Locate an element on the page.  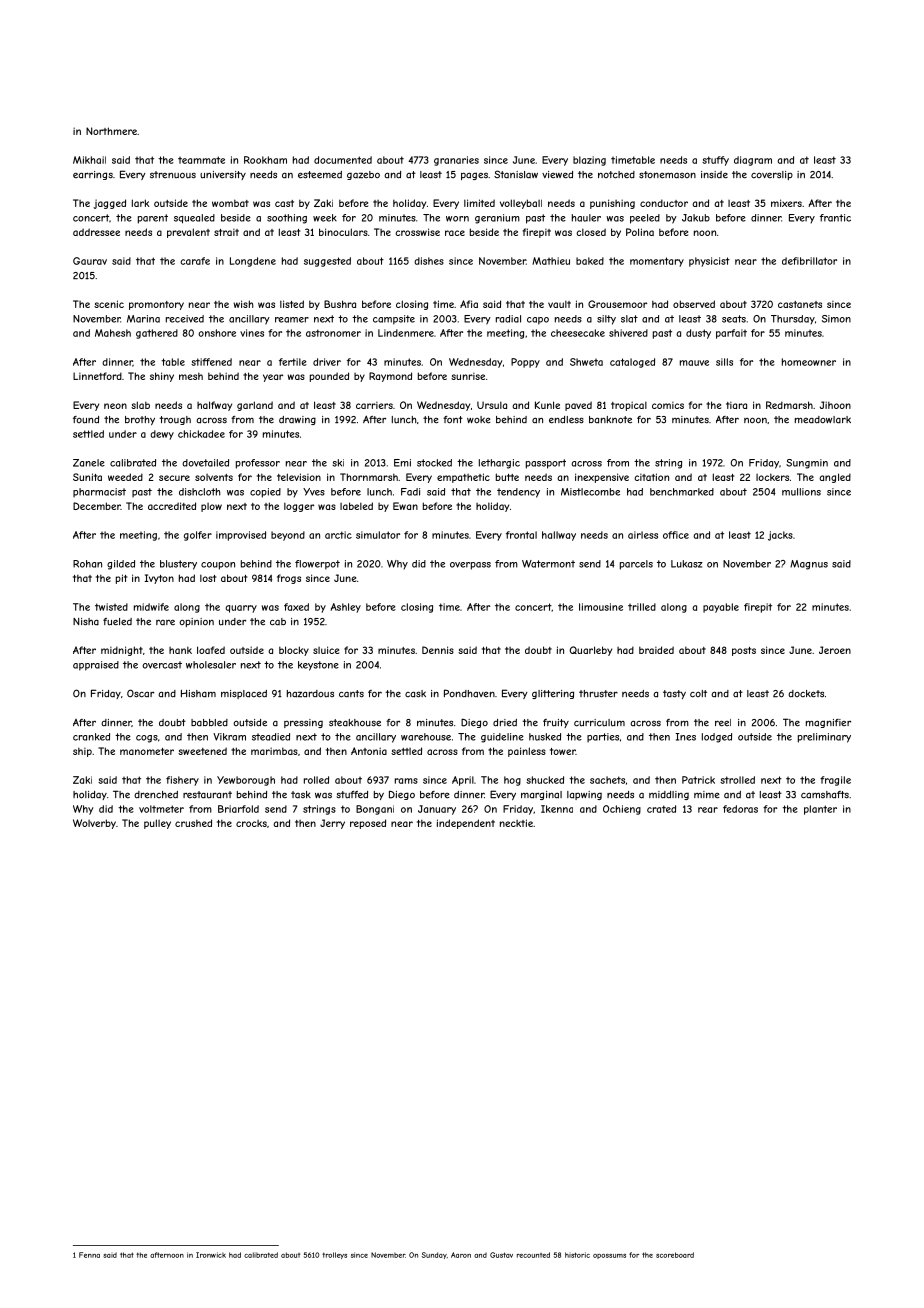
pulley is located at coordinates (157, 824).
